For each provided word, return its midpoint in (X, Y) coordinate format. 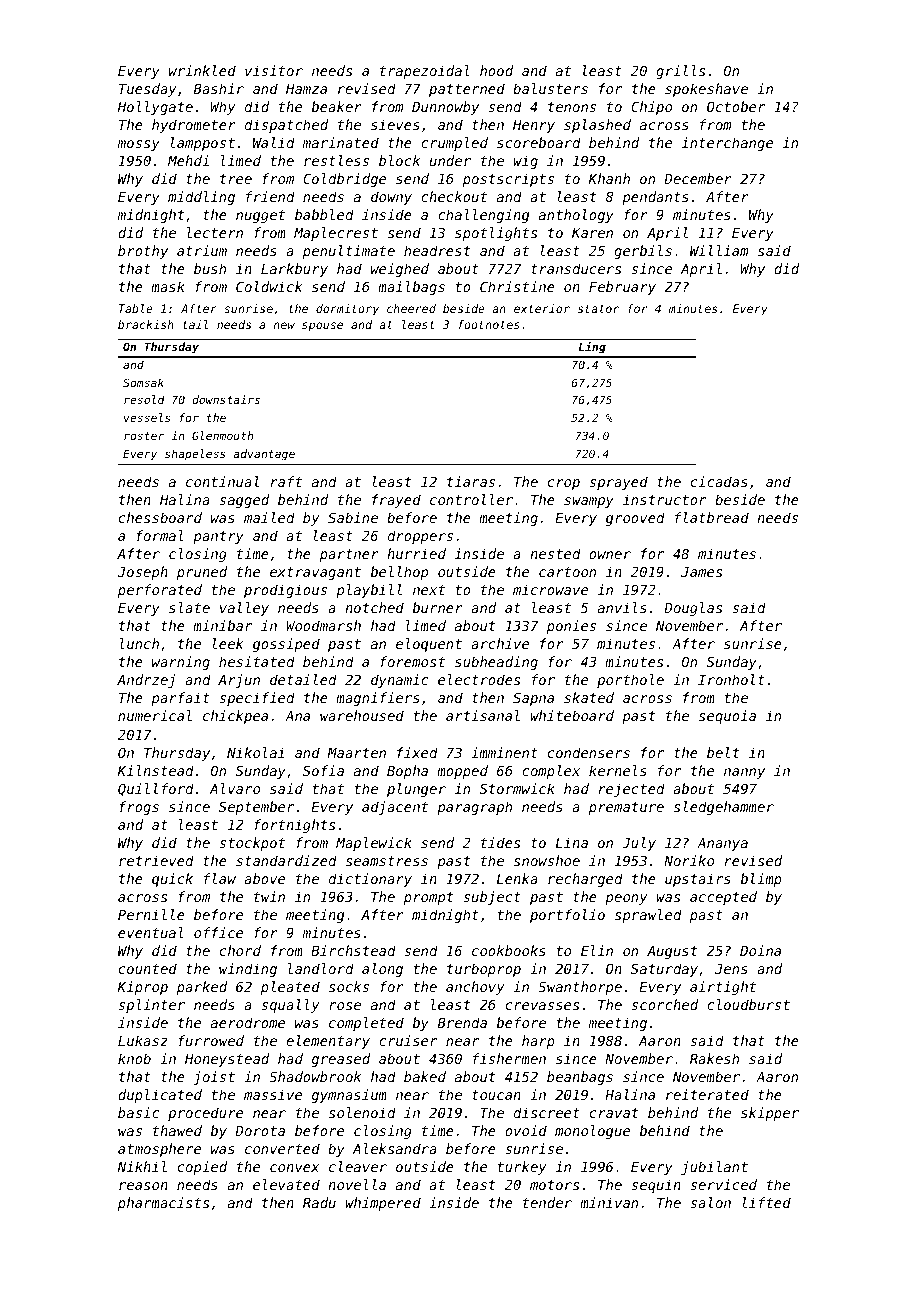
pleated (290, 988)
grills (680, 72)
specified (257, 699)
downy (391, 198)
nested (555, 553)
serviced (723, 1184)
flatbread (712, 517)
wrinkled (202, 70)
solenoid (362, 1112)
